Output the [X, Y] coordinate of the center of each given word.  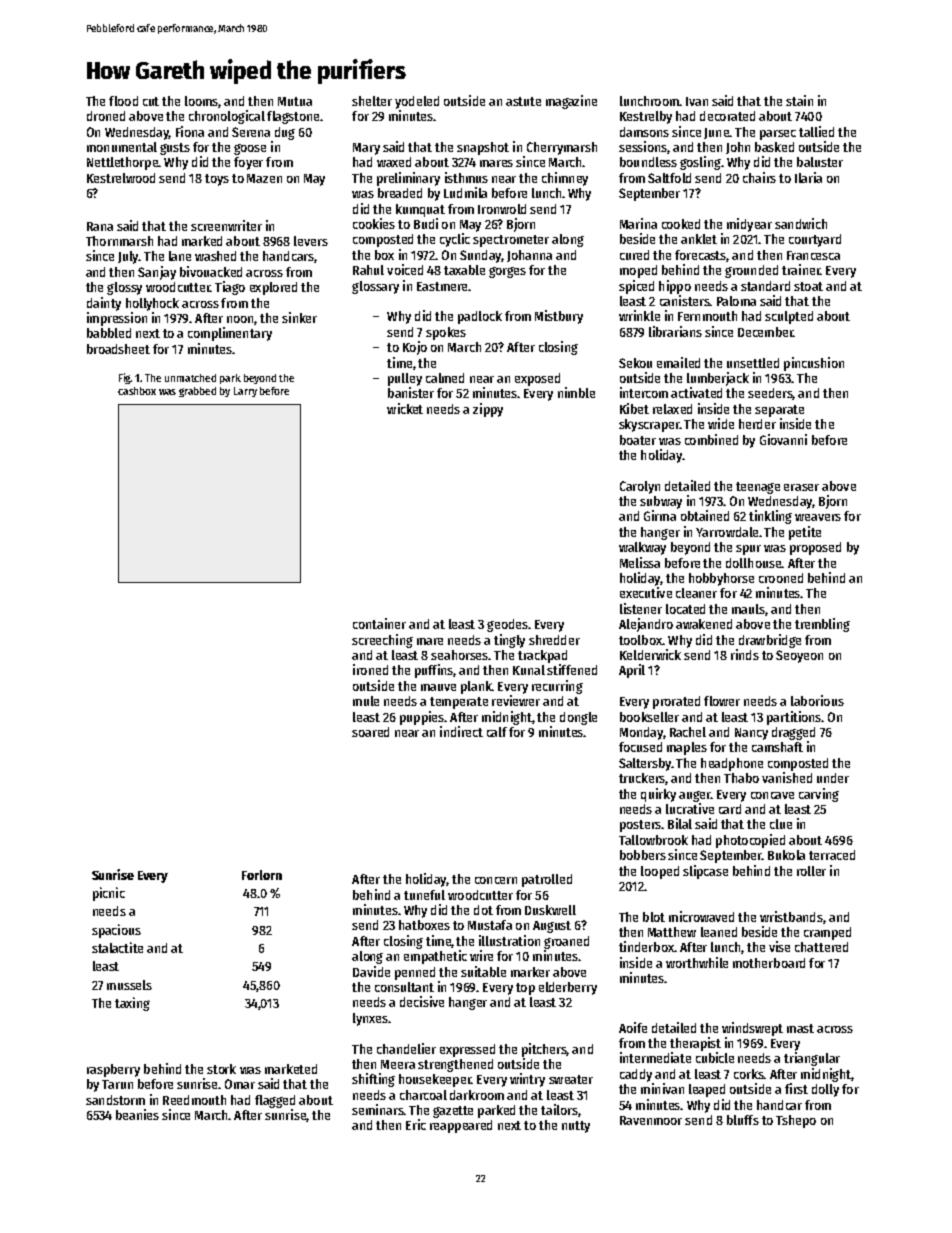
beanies [137, 1114]
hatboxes [424, 925]
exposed [537, 379]
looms [202, 102]
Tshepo [796, 1121]
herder [757, 424]
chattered [821, 947]
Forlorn [262, 875]
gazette [453, 1112]
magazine [571, 102]
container [379, 623]
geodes [507, 625]
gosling [700, 163]
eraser [801, 487]
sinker [299, 317]
